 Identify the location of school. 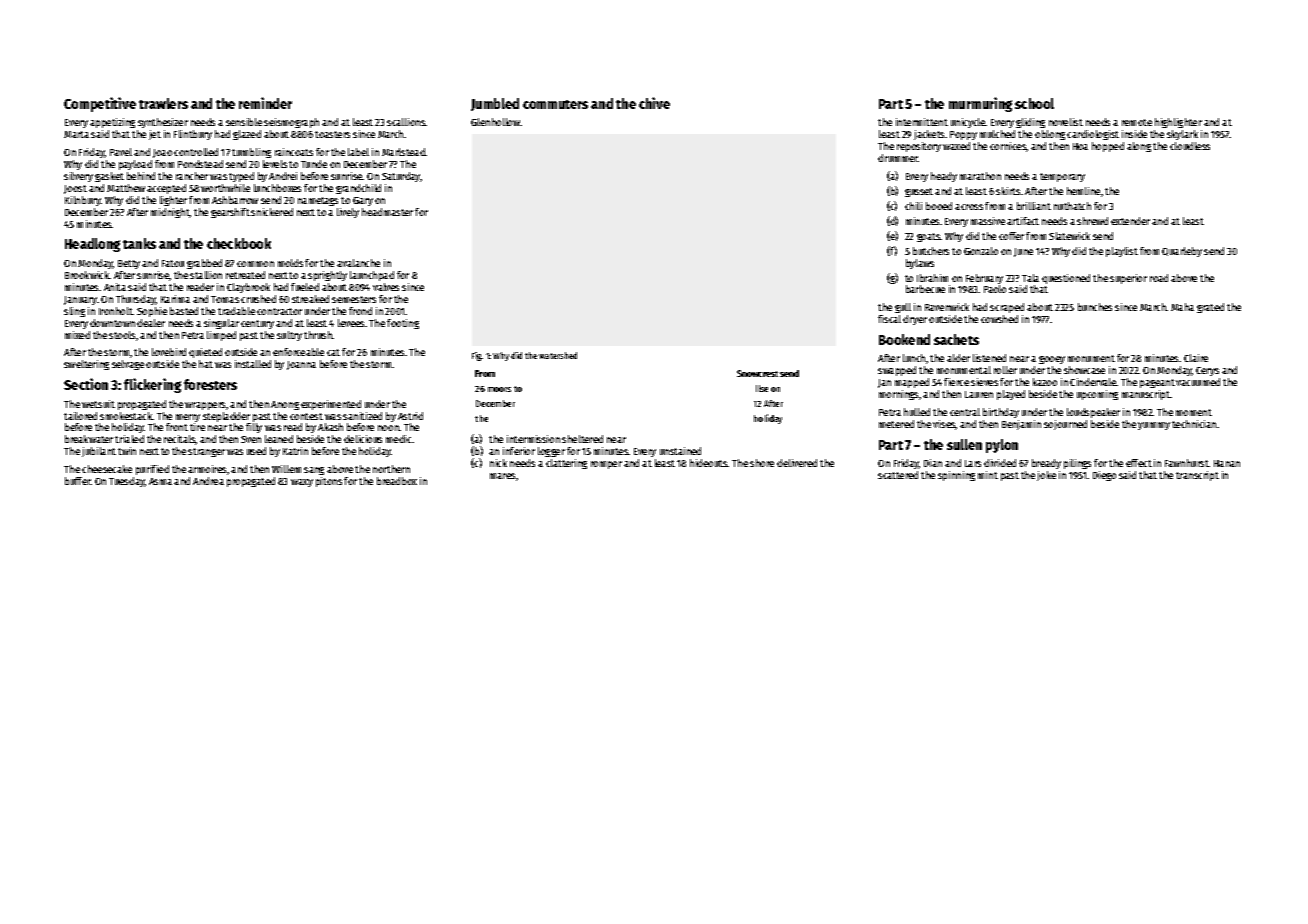
(1034, 103).
